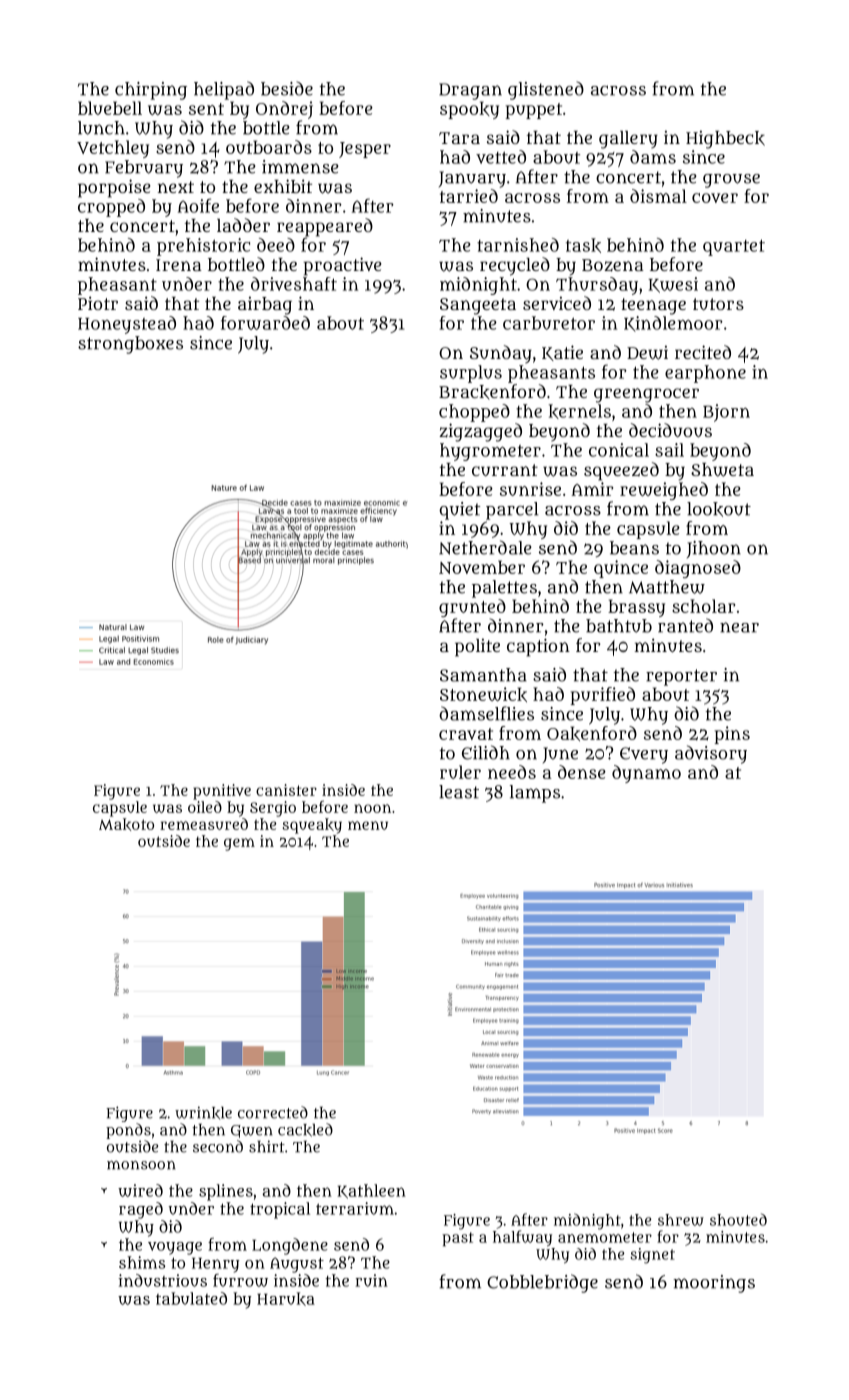  What do you see at coordinates (535, 794) in the screenshot?
I see `lamps` at bounding box center [535, 794].
